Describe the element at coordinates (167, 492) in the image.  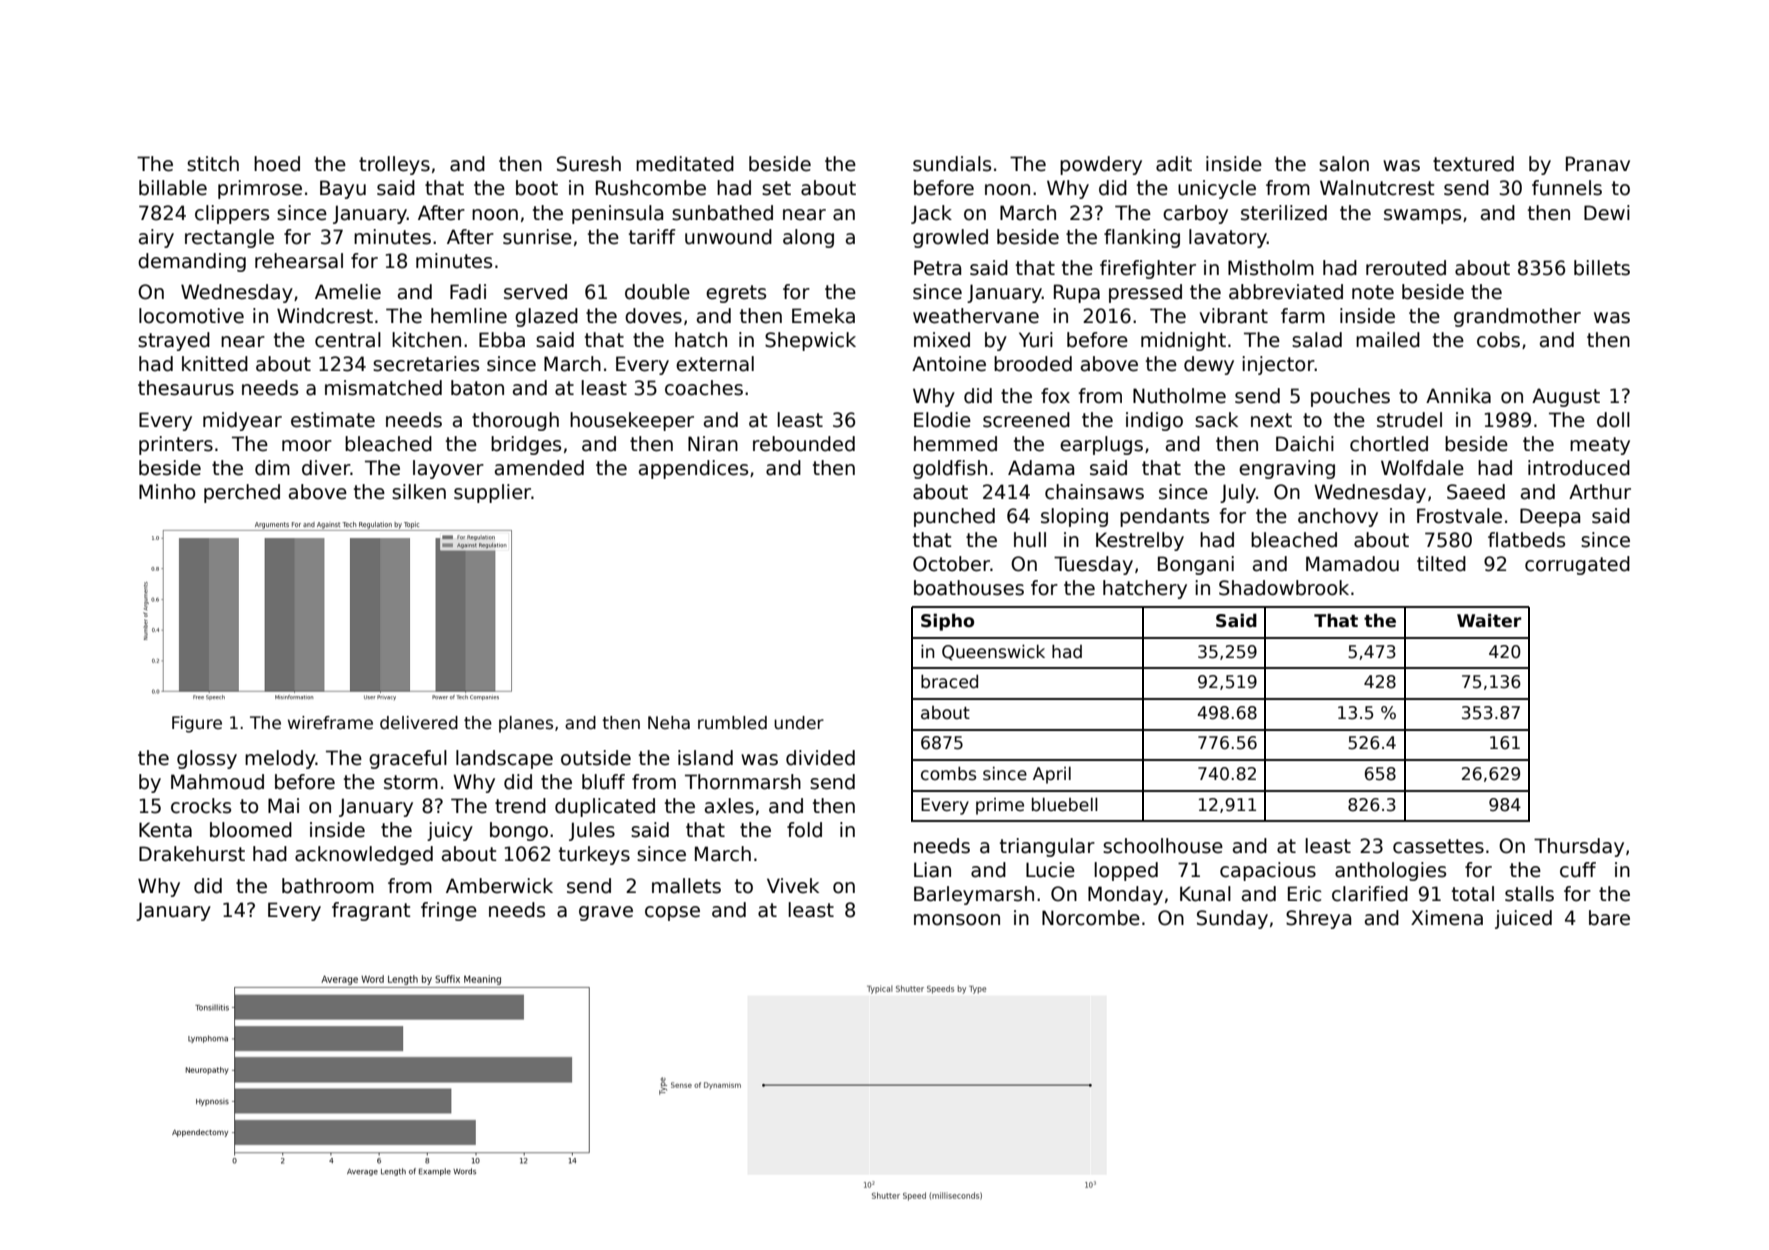
I see `Minho` at that location.
